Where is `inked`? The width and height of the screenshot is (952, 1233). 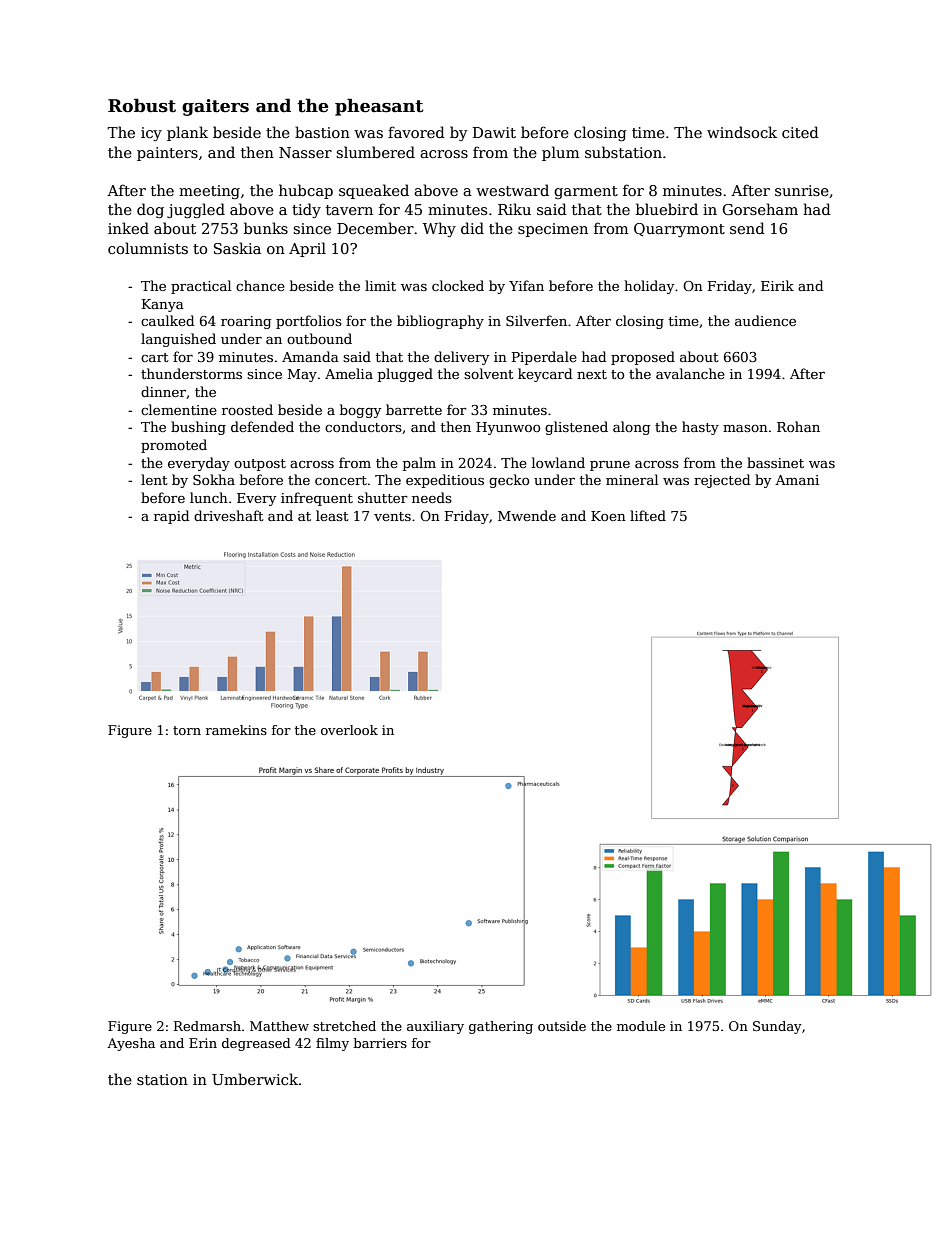
inked is located at coordinates (128, 228).
